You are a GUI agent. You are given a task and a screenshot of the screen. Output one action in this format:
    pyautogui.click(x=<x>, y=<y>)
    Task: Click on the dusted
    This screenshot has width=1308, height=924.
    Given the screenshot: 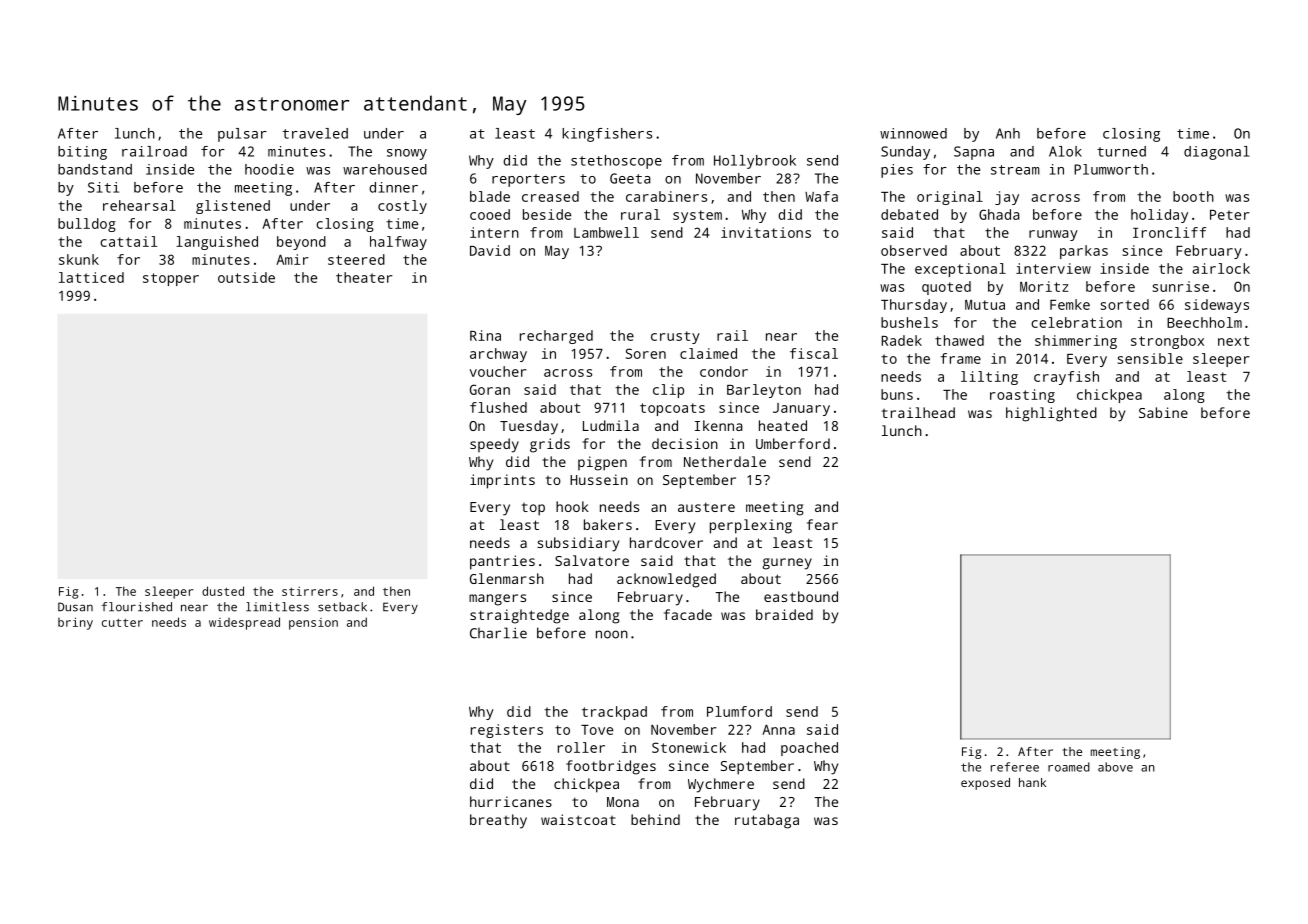 What is the action you would take?
    pyautogui.click(x=223, y=591)
